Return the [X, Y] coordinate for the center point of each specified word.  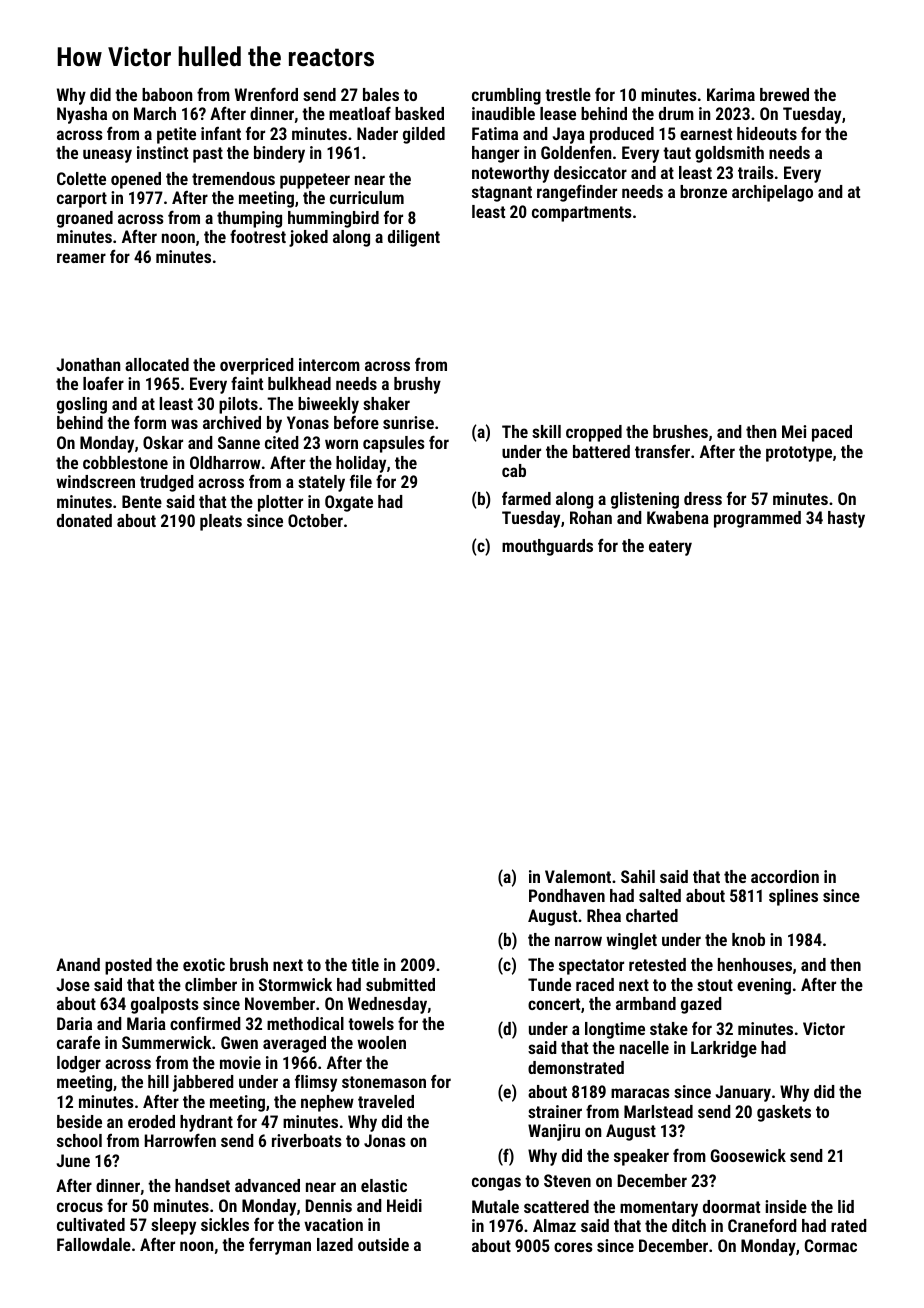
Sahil [638, 876]
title [365, 964]
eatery [670, 548]
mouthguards [547, 547]
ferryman [280, 1246]
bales [381, 94]
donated [84, 520]
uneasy [107, 156]
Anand [78, 964]
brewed [784, 94]
